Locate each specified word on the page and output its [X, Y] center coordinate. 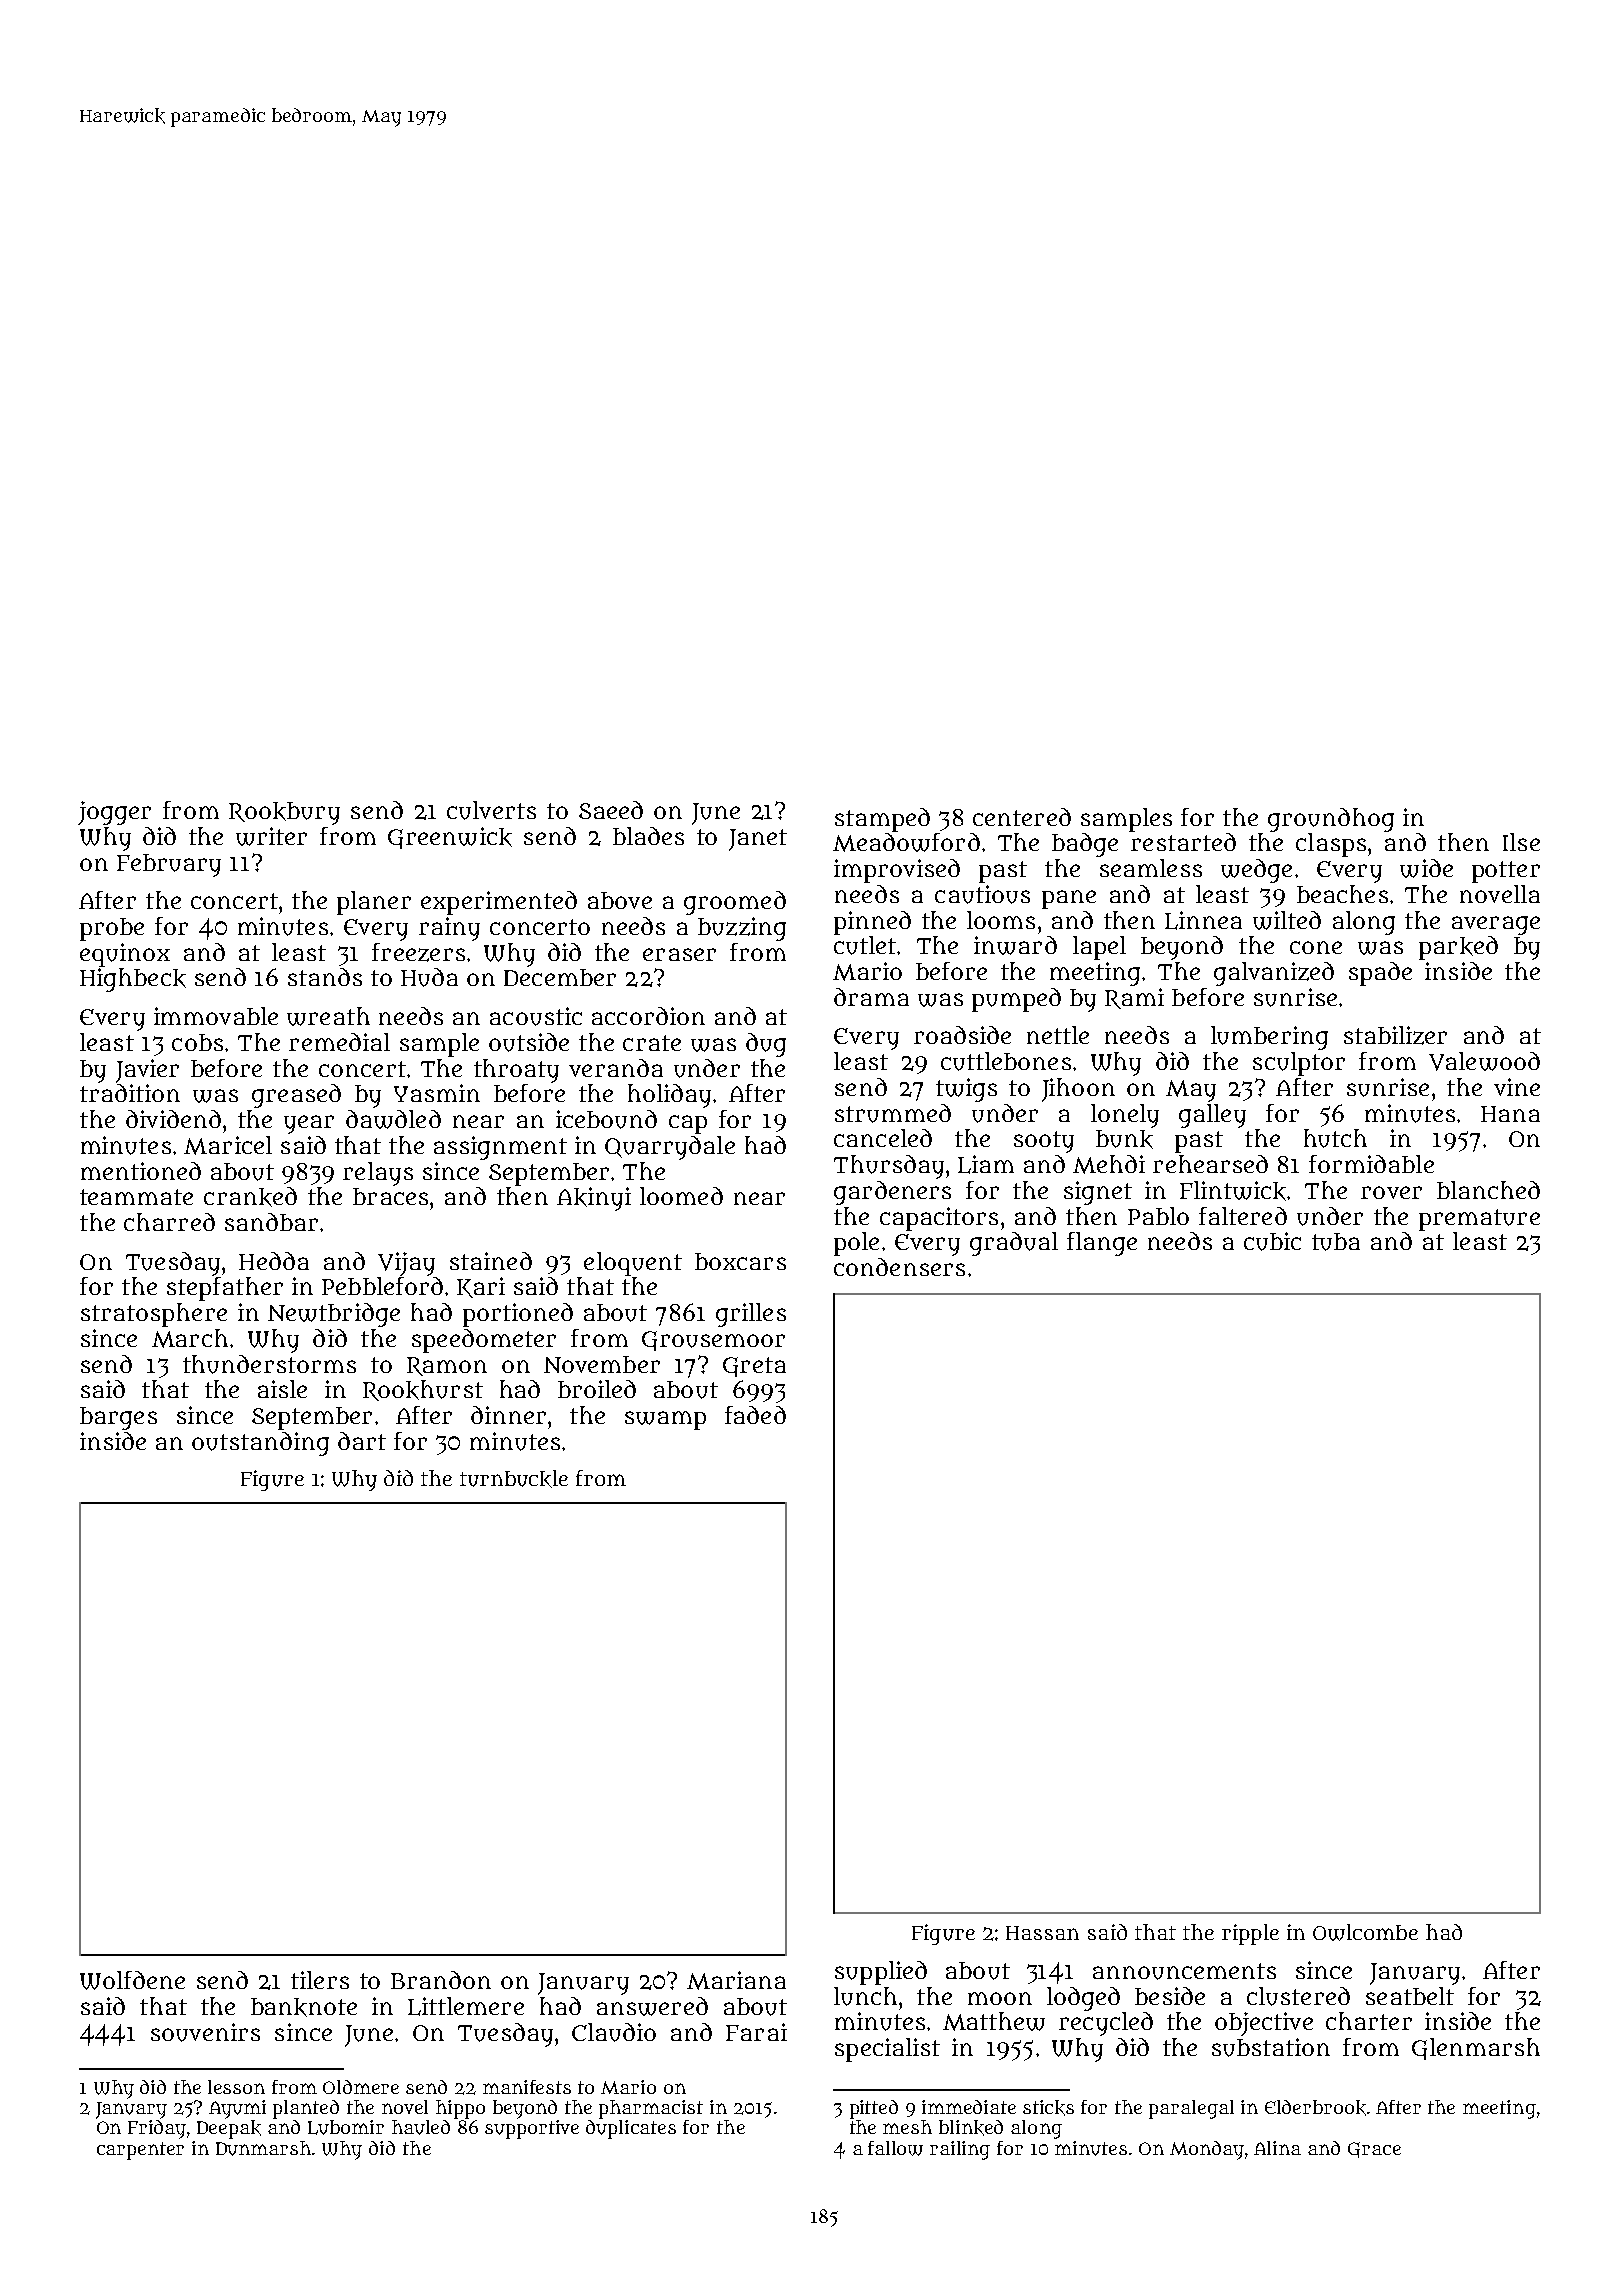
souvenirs [205, 2032]
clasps [1331, 845]
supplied [881, 1973]
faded [755, 1415]
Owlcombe [1365, 1932]
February [169, 865]
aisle [282, 1389]
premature [1479, 1220]
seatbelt [1410, 1996]
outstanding [260, 1444]
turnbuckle [514, 1479]
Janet [758, 840]
